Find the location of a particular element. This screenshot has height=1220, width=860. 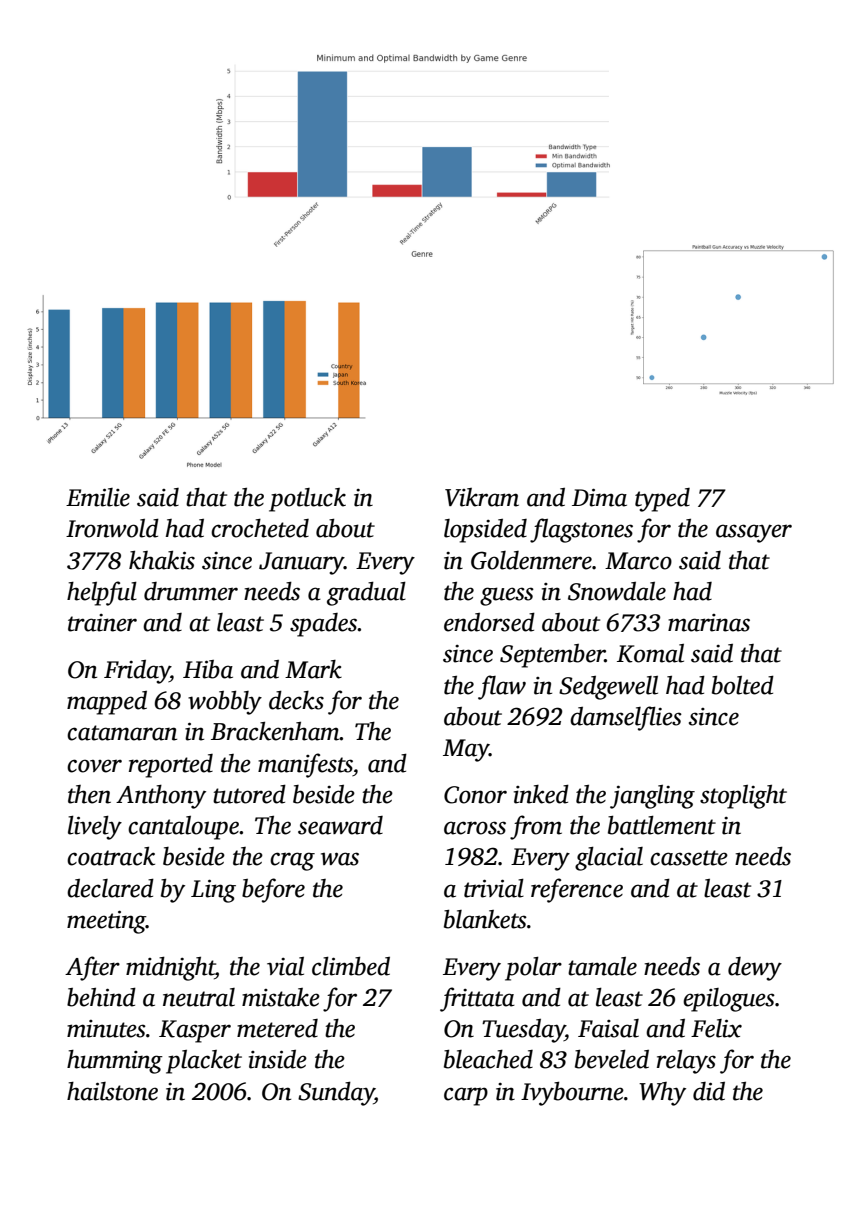

marinas is located at coordinates (709, 623).
